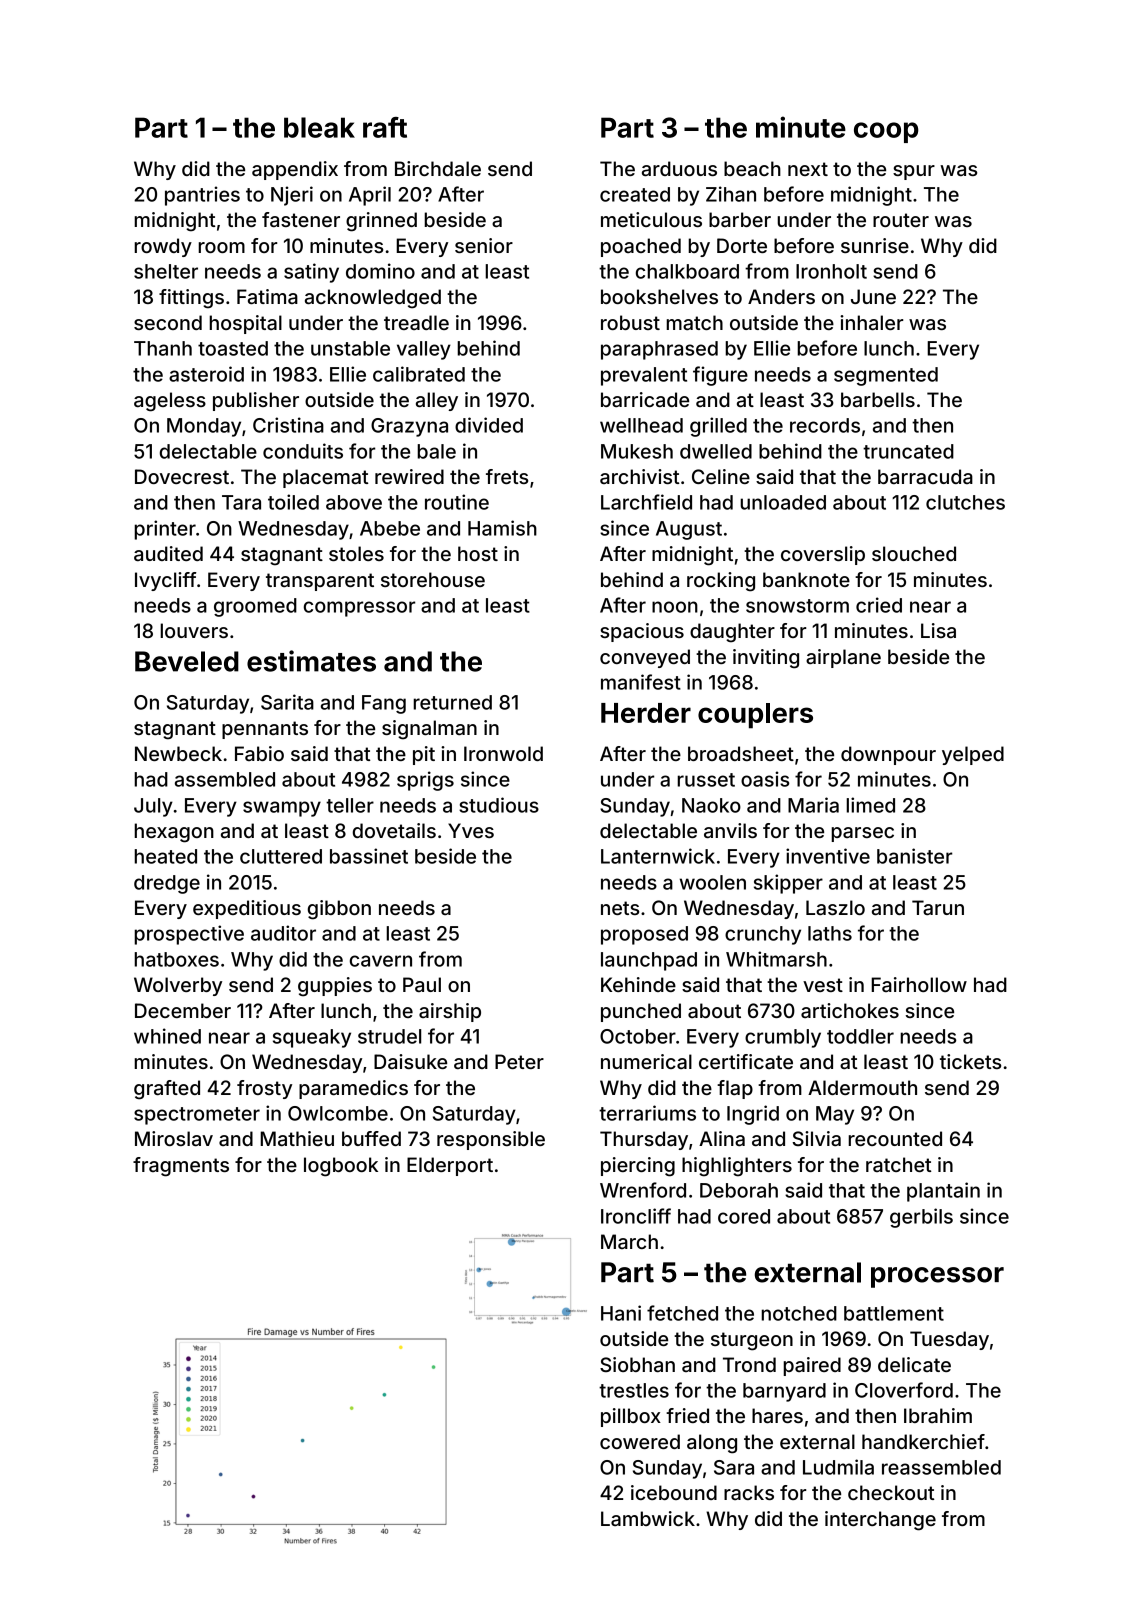  I want to click on fragments, so click(181, 1167).
